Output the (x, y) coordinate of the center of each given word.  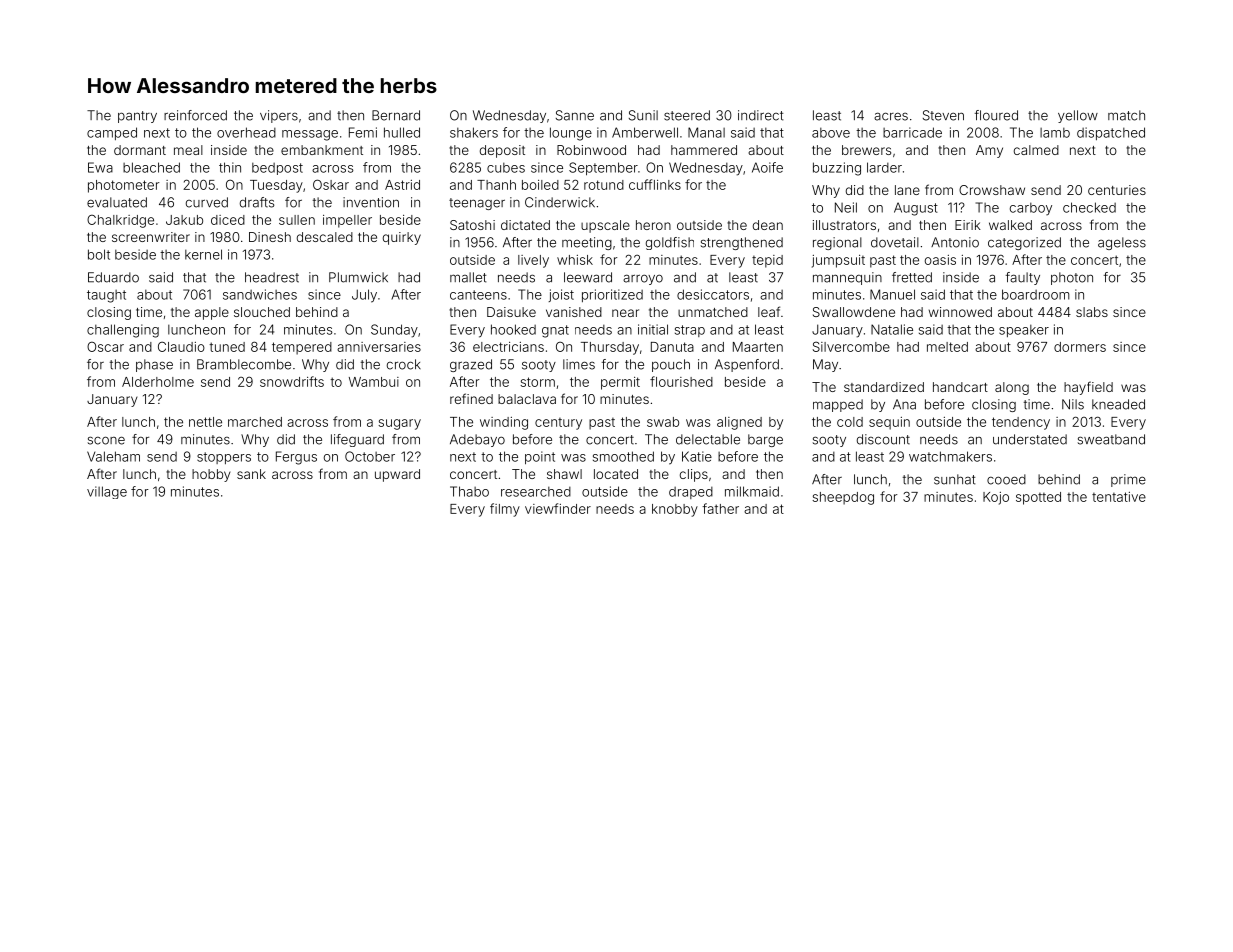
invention (371, 202)
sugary (399, 424)
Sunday (394, 331)
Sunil (643, 115)
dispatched (1111, 133)
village (107, 492)
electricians (508, 347)
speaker (1024, 331)
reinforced (195, 115)
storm (537, 382)
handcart (960, 387)
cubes (506, 168)
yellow (1078, 116)
